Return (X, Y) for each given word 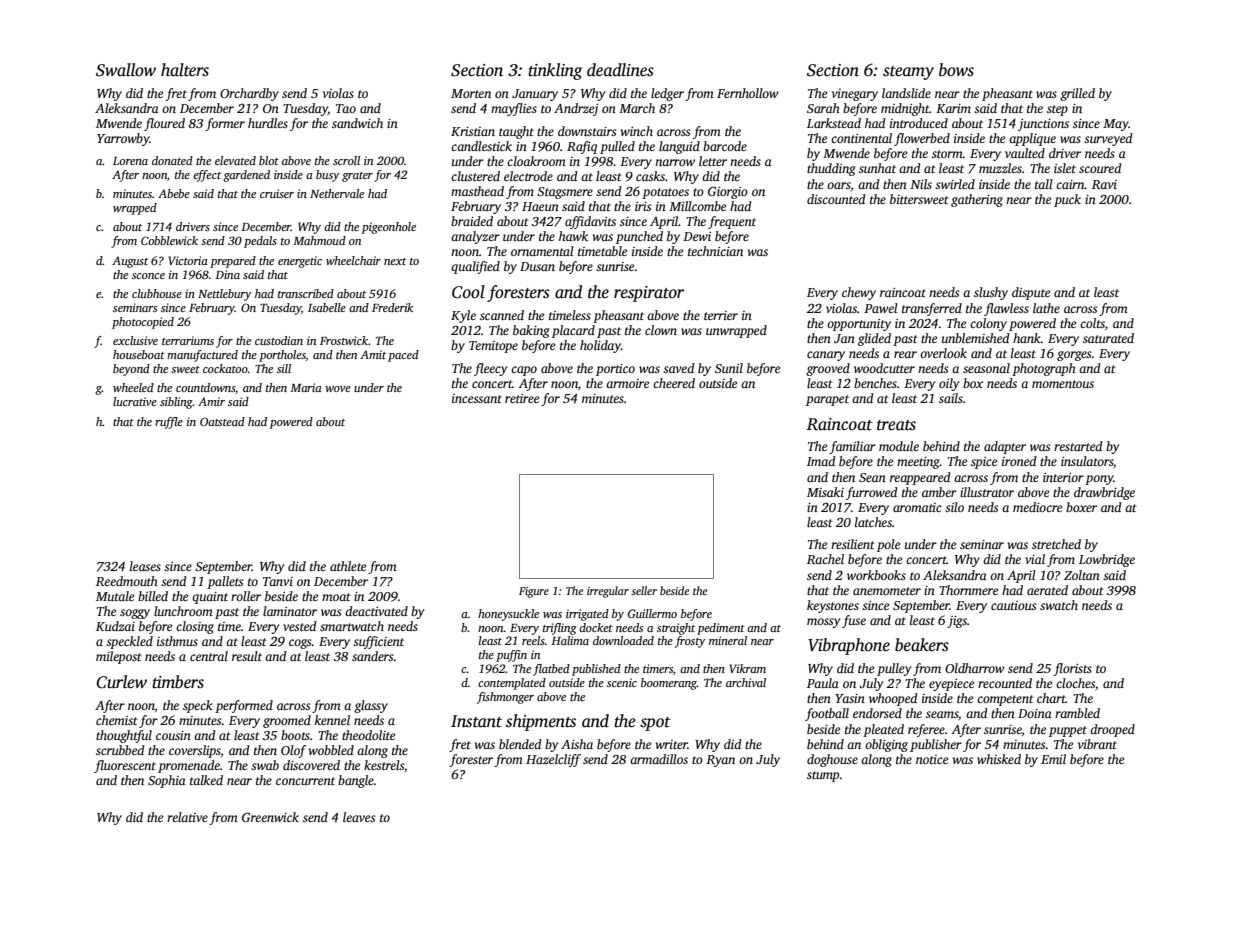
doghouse (832, 760)
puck (1067, 200)
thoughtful (124, 736)
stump (823, 776)
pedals (260, 242)
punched (639, 237)
